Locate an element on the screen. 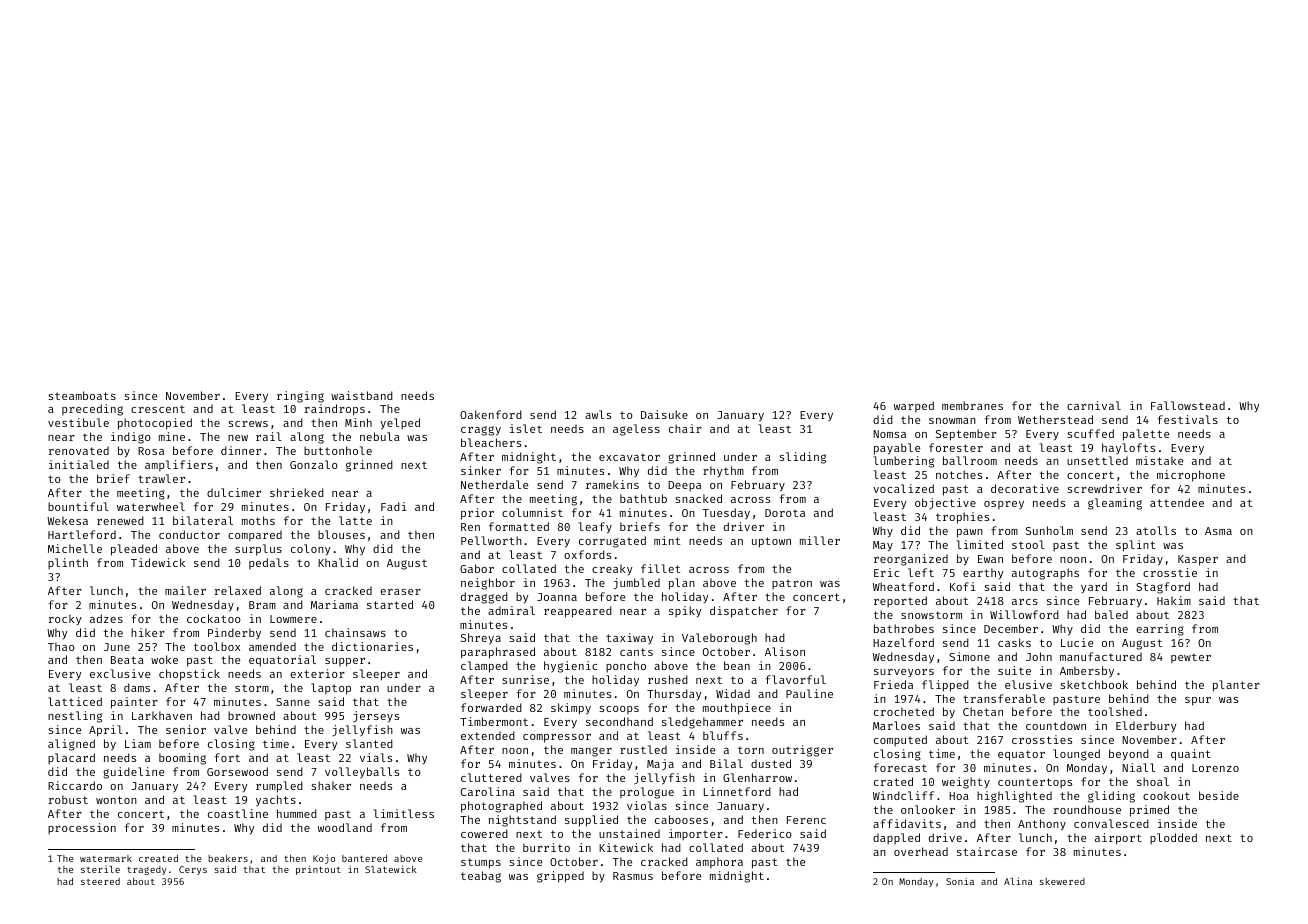  Kasper is located at coordinates (1198, 560).
